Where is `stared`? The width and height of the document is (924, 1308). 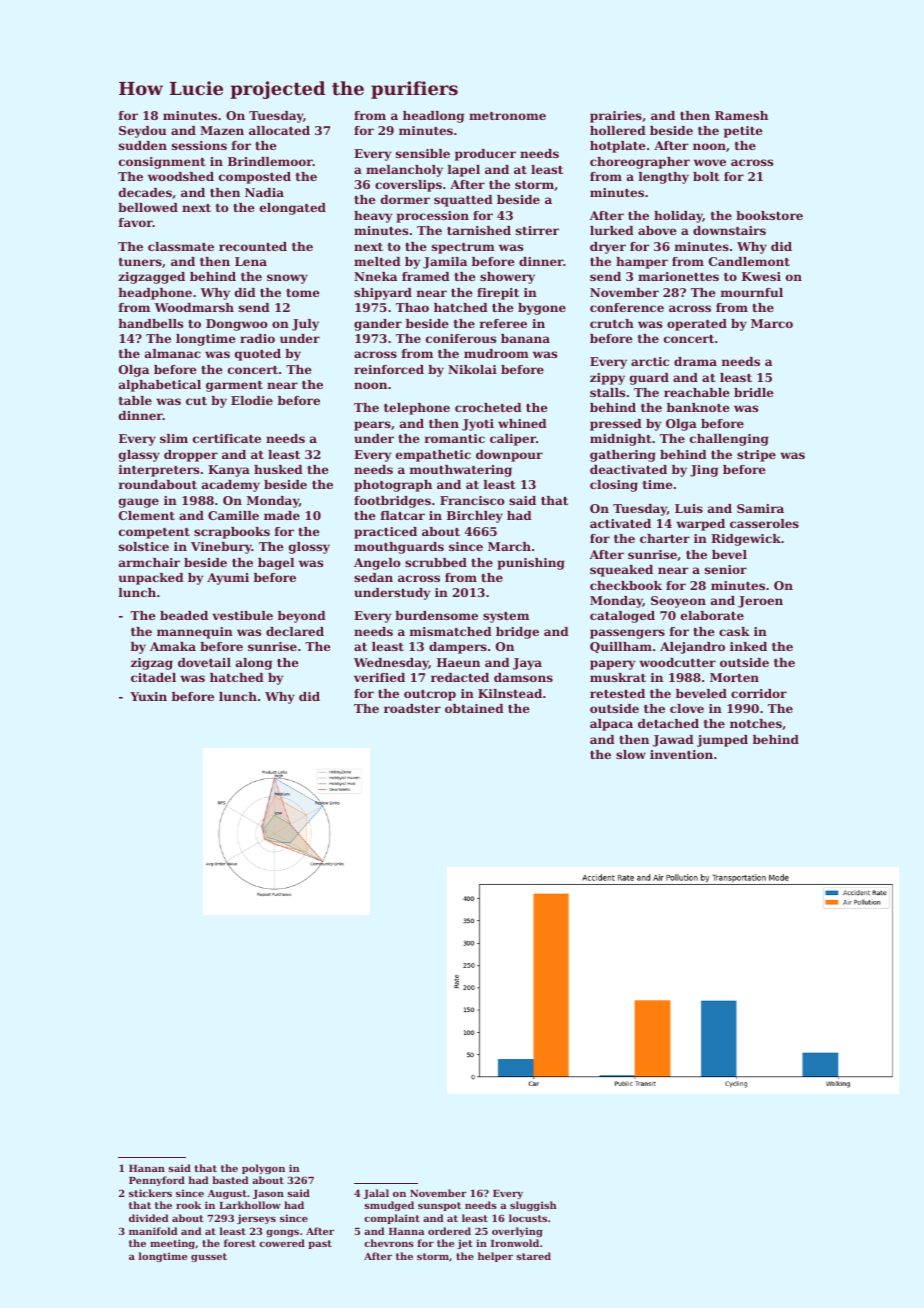 stared is located at coordinates (533, 1256).
